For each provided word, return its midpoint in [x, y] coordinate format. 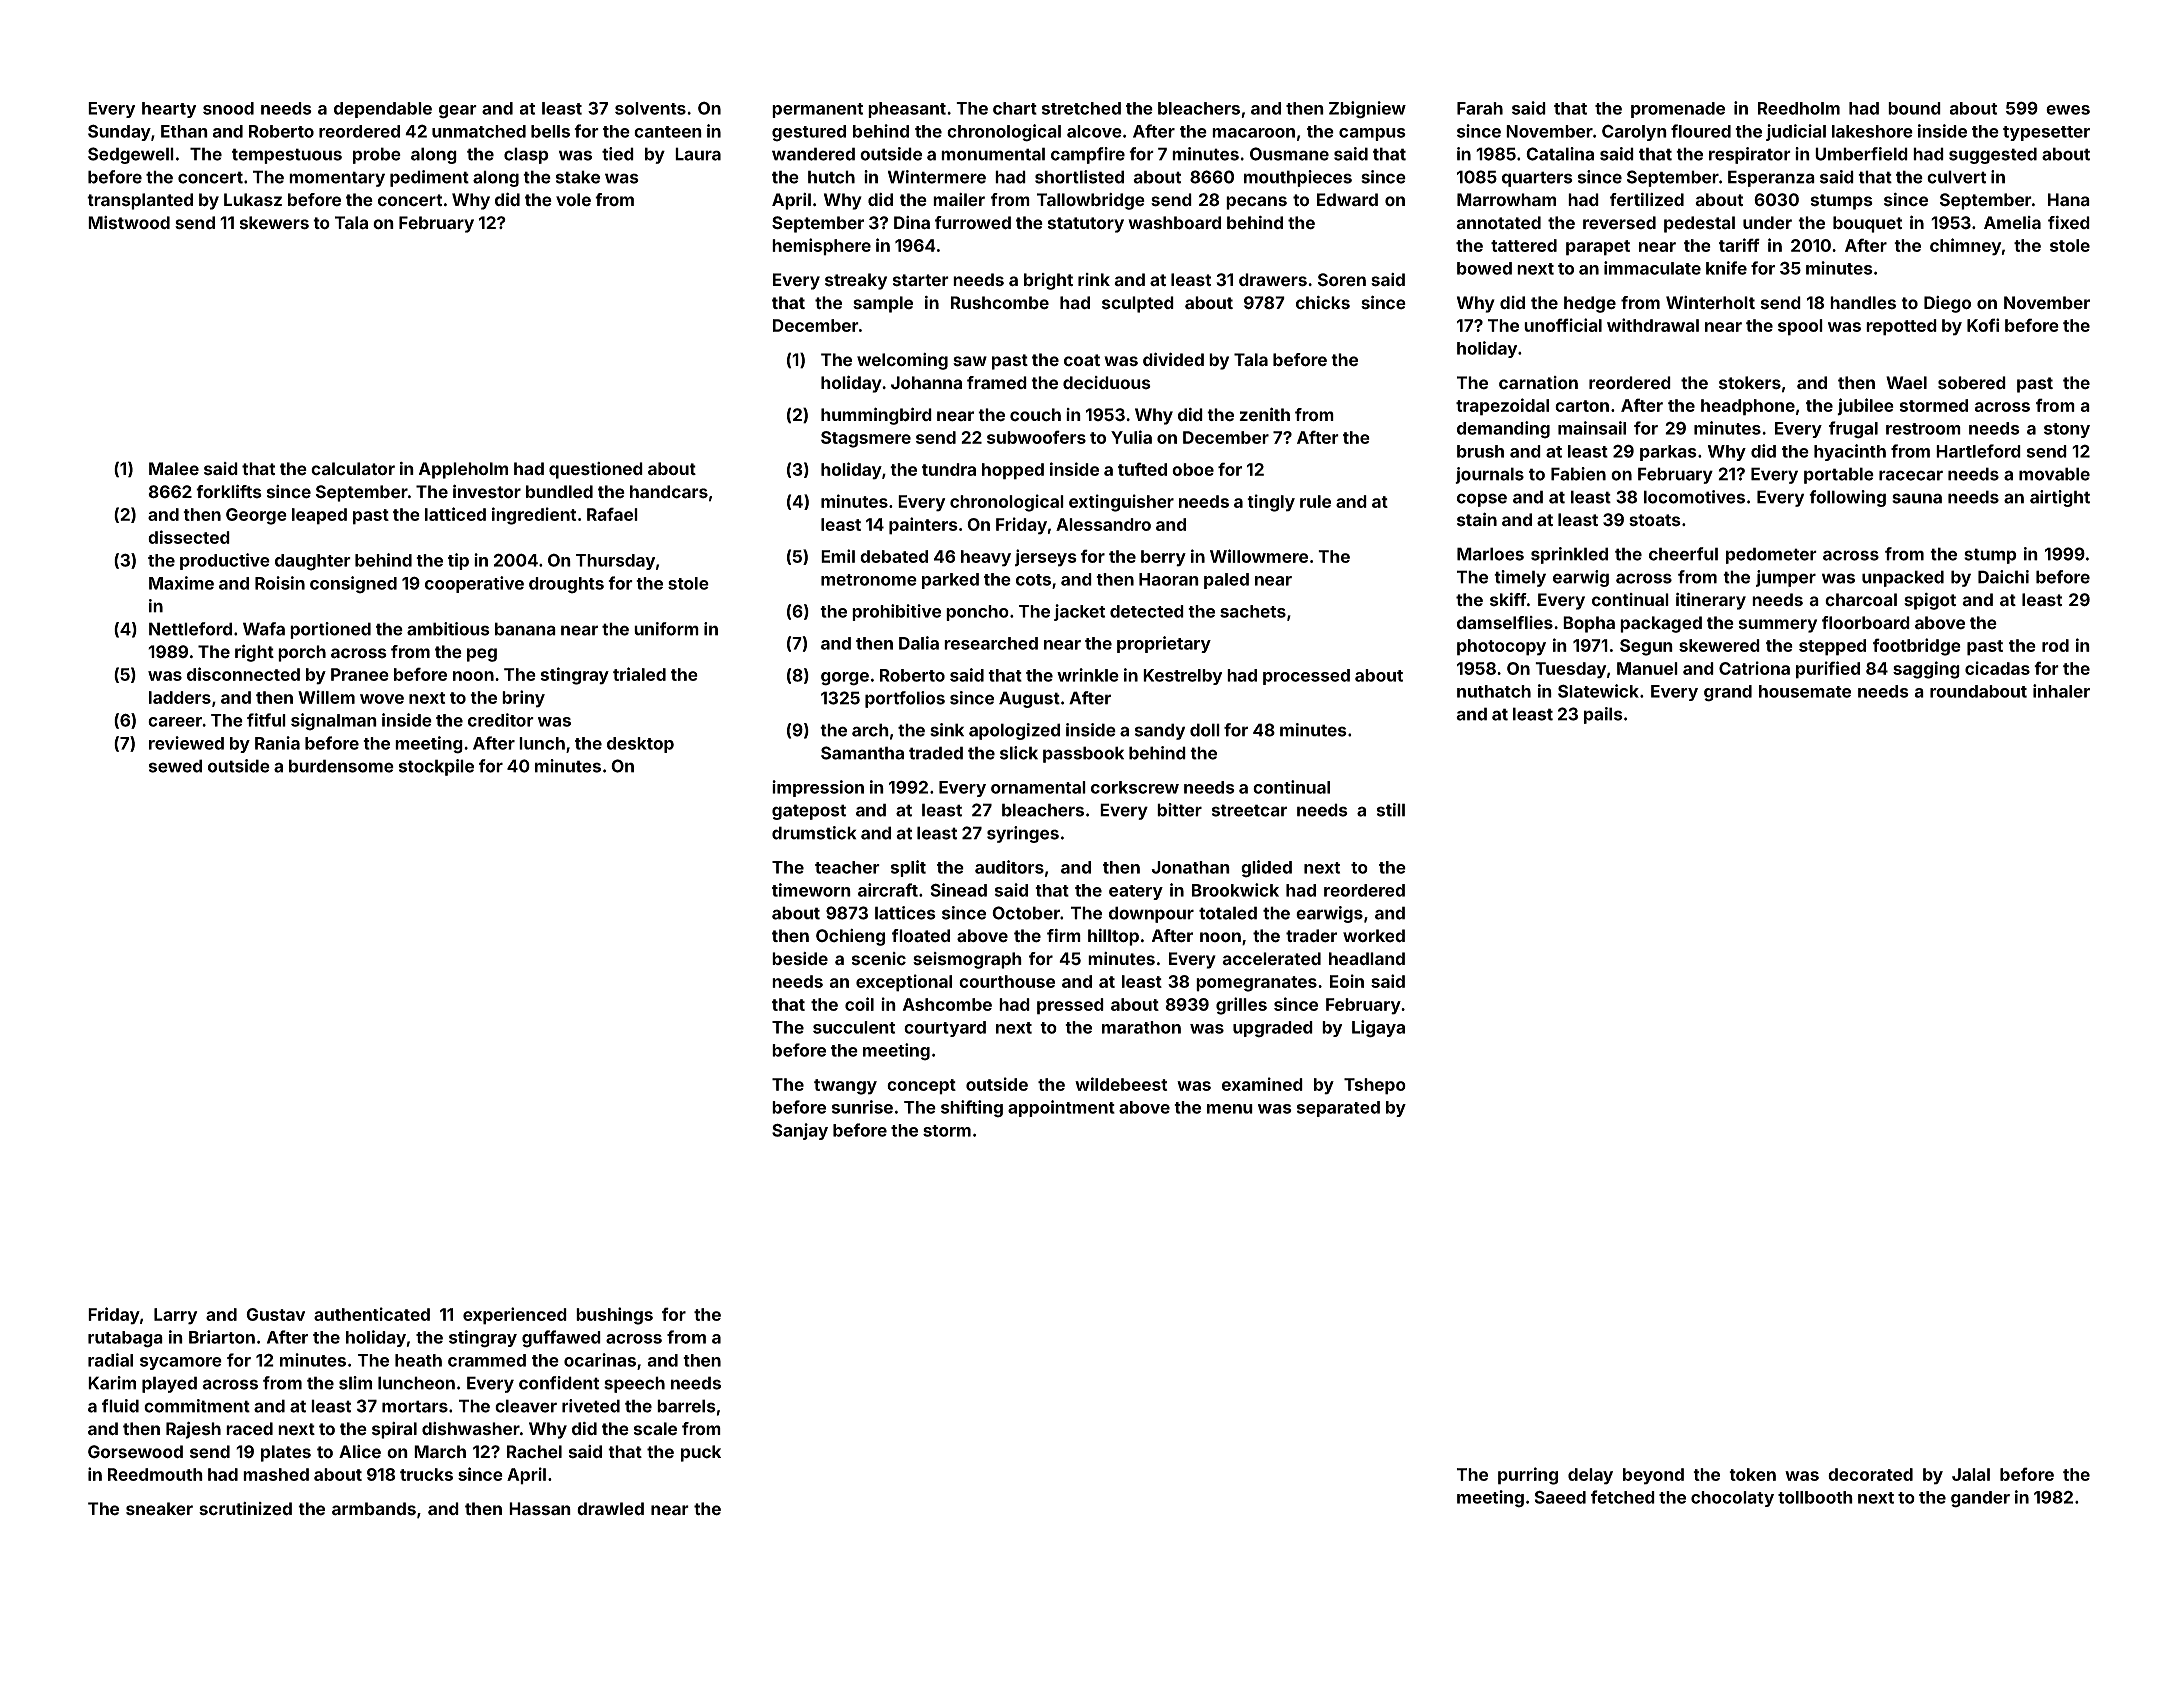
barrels [686, 1406]
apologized [1014, 731]
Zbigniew [1367, 110]
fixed [2069, 223]
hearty [169, 110]
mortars [415, 1406]
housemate [1805, 691]
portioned [330, 630]
